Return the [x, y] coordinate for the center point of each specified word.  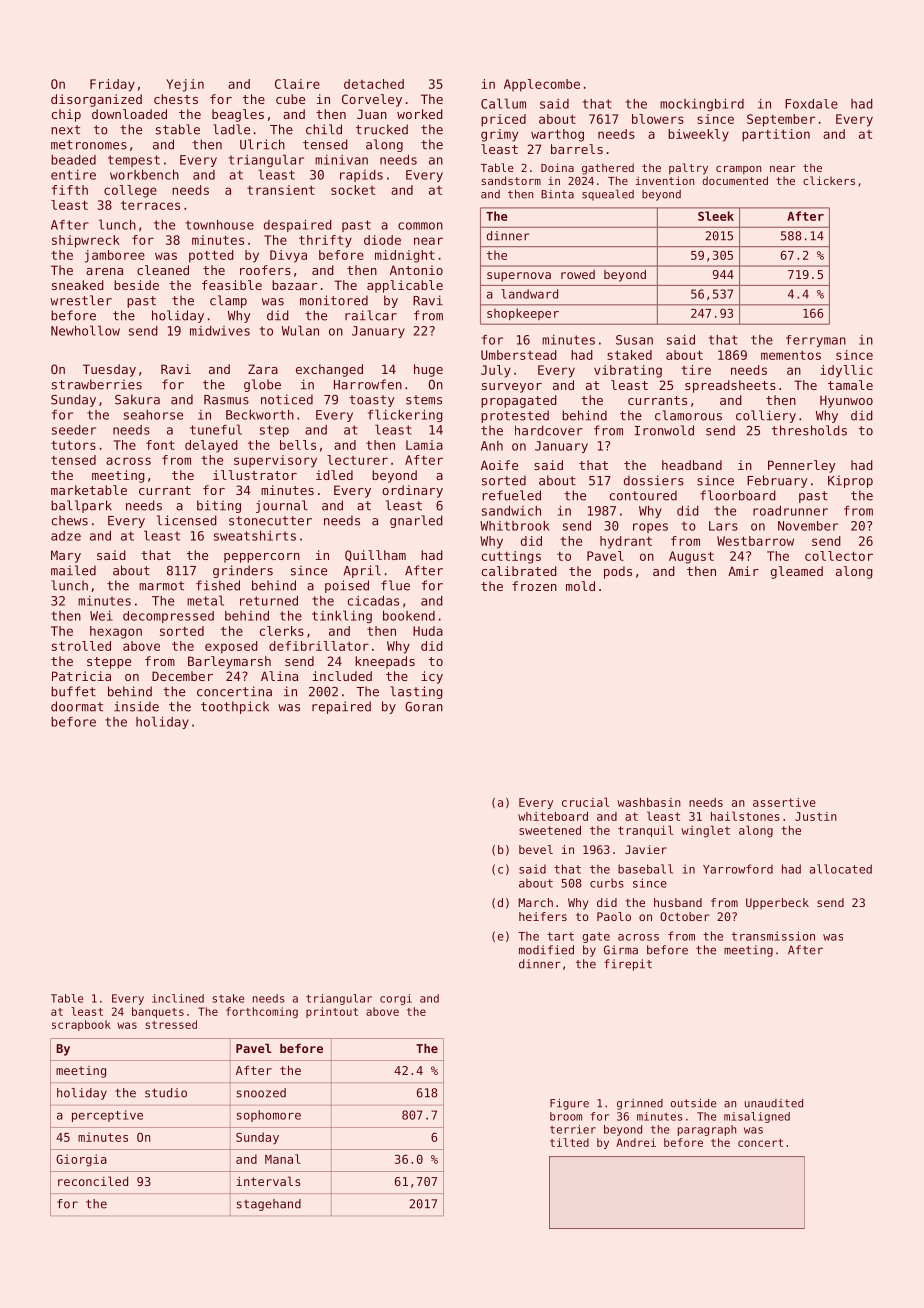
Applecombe [542, 85]
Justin [816, 816]
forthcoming [262, 1012]
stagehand [269, 1205]
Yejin [185, 85]
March [535, 902]
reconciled [93, 1181]
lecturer [357, 460]
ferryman [816, 341]
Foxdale [811, 104]
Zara [263, 369]
